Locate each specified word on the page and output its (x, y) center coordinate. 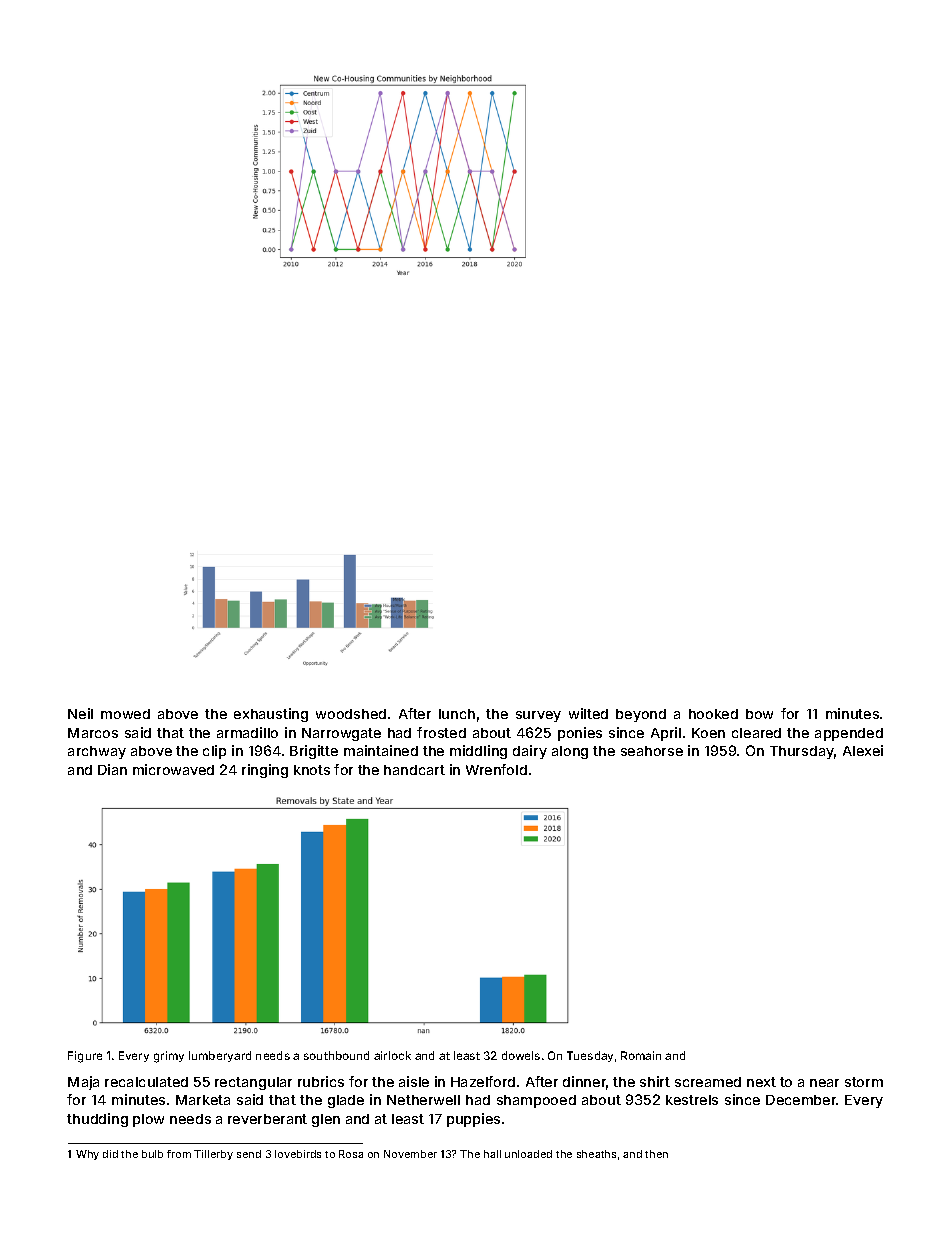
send (249, 1154)
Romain (641, 1055)
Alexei (863, 750)
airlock (392, 1055)
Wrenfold (496, 769)
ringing (265, 771)
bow (759, 714)
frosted (441, 732)
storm (864, 1082)
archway (97, 752)
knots (312, 770)
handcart (414, 770)
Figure (85, 1057)
